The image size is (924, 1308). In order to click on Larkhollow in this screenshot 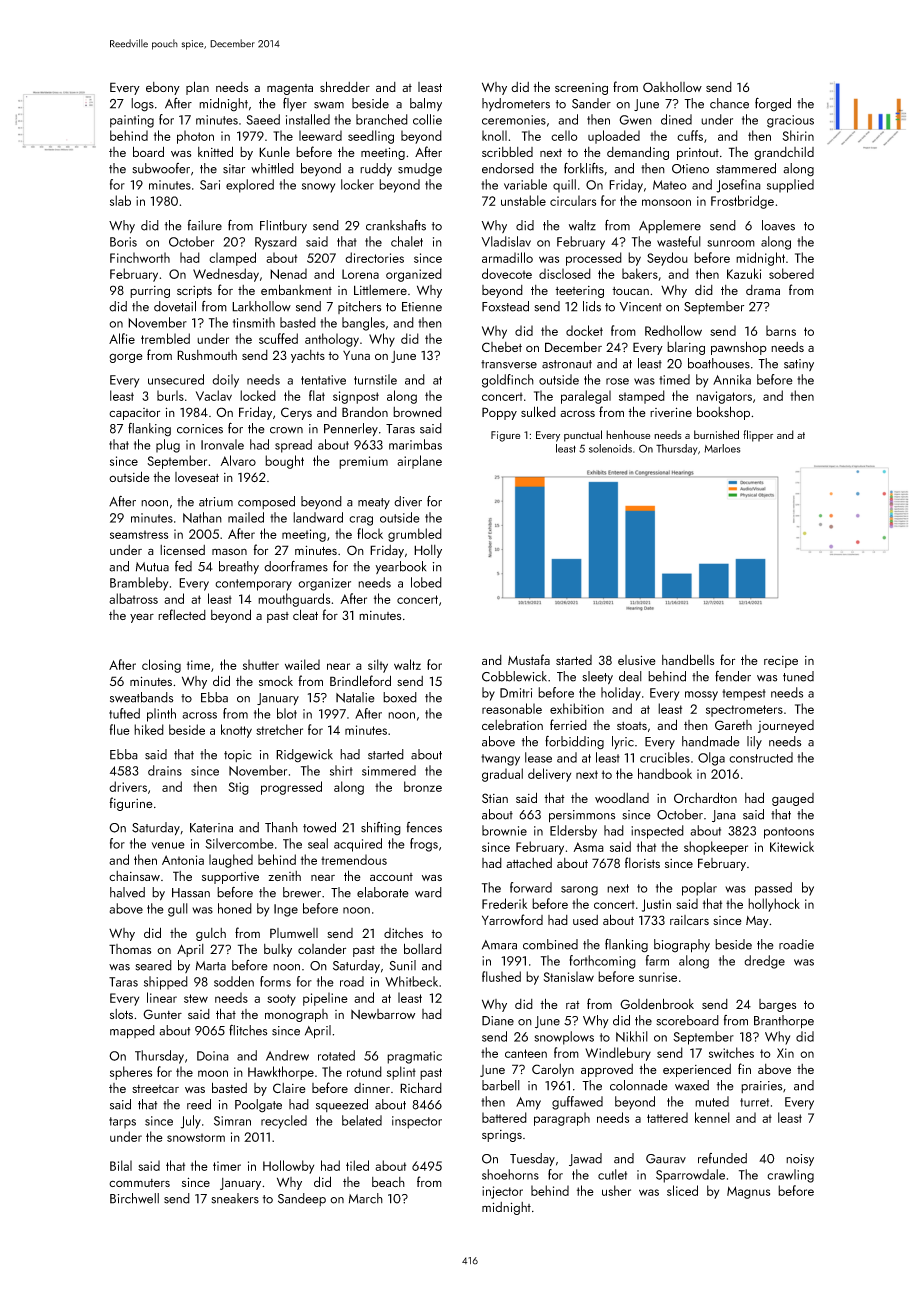, I will do `click(261, 306)`.
